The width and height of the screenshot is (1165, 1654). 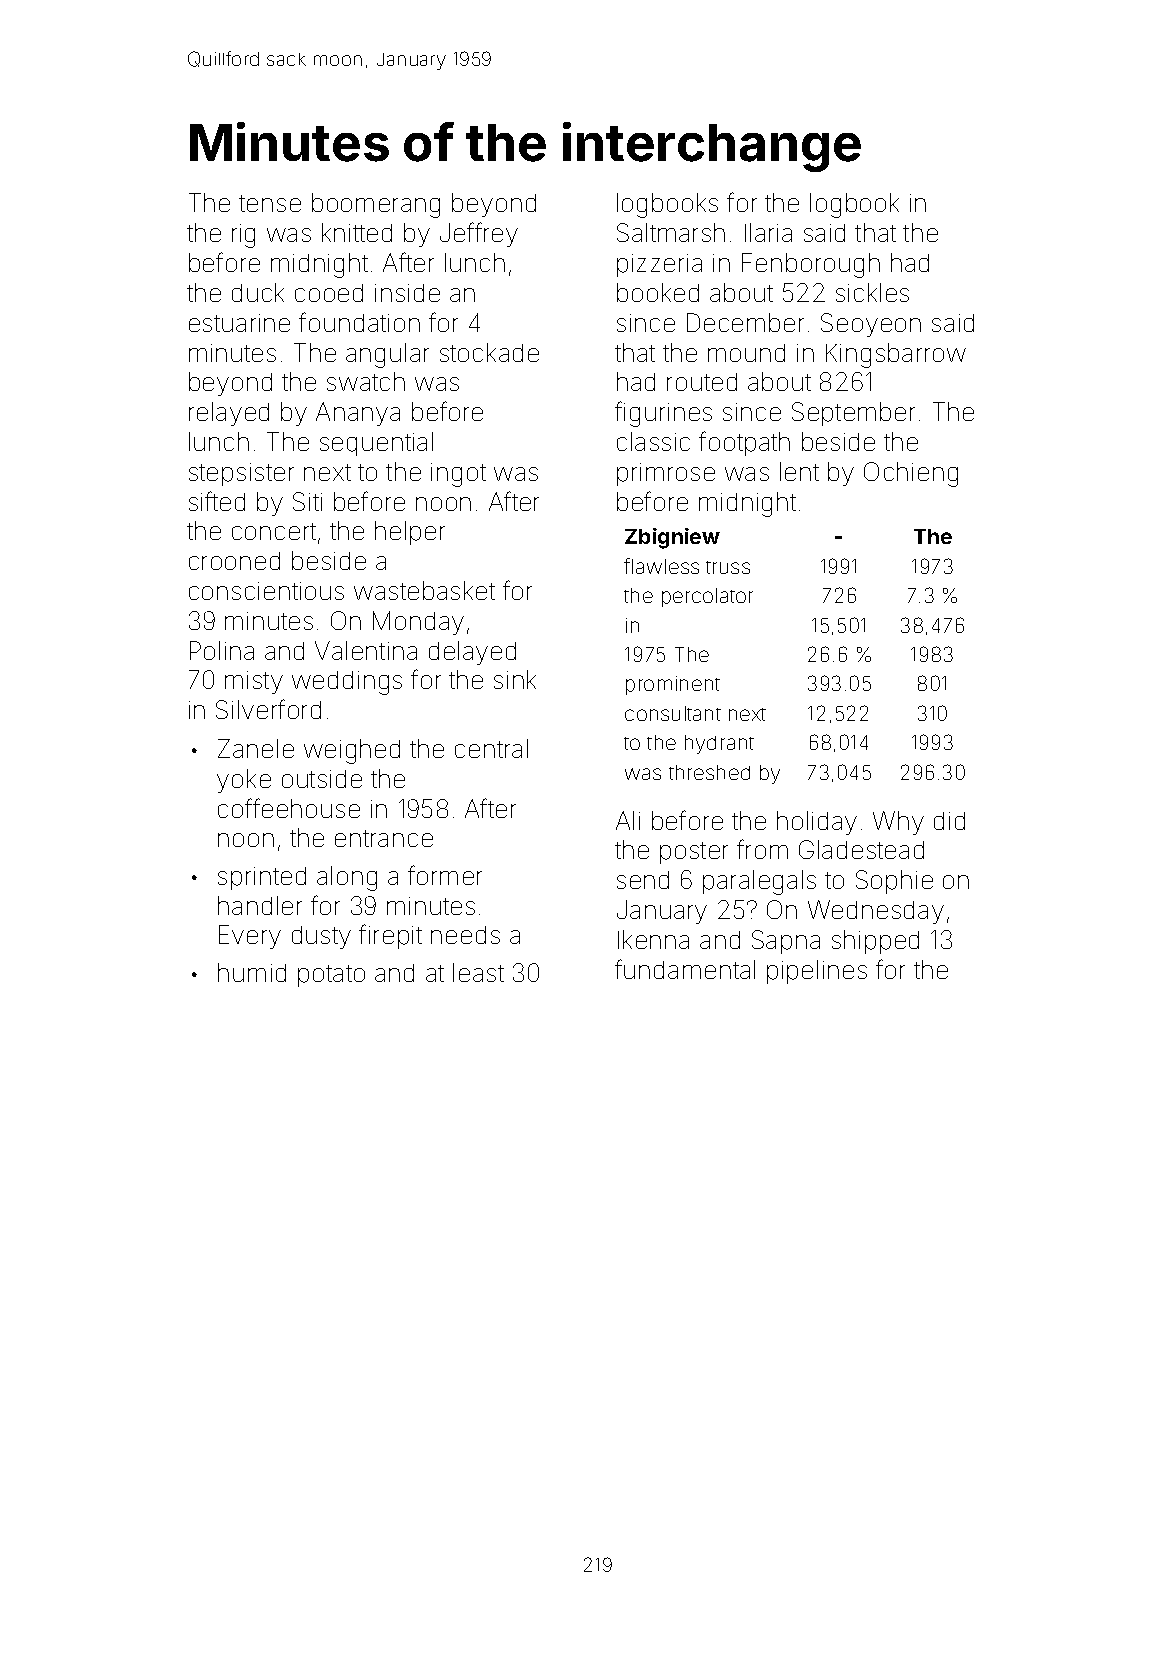 What do you see at coordinates (949, 821) in the screenshot?
I see `did` at bounding box center [949, 821].
